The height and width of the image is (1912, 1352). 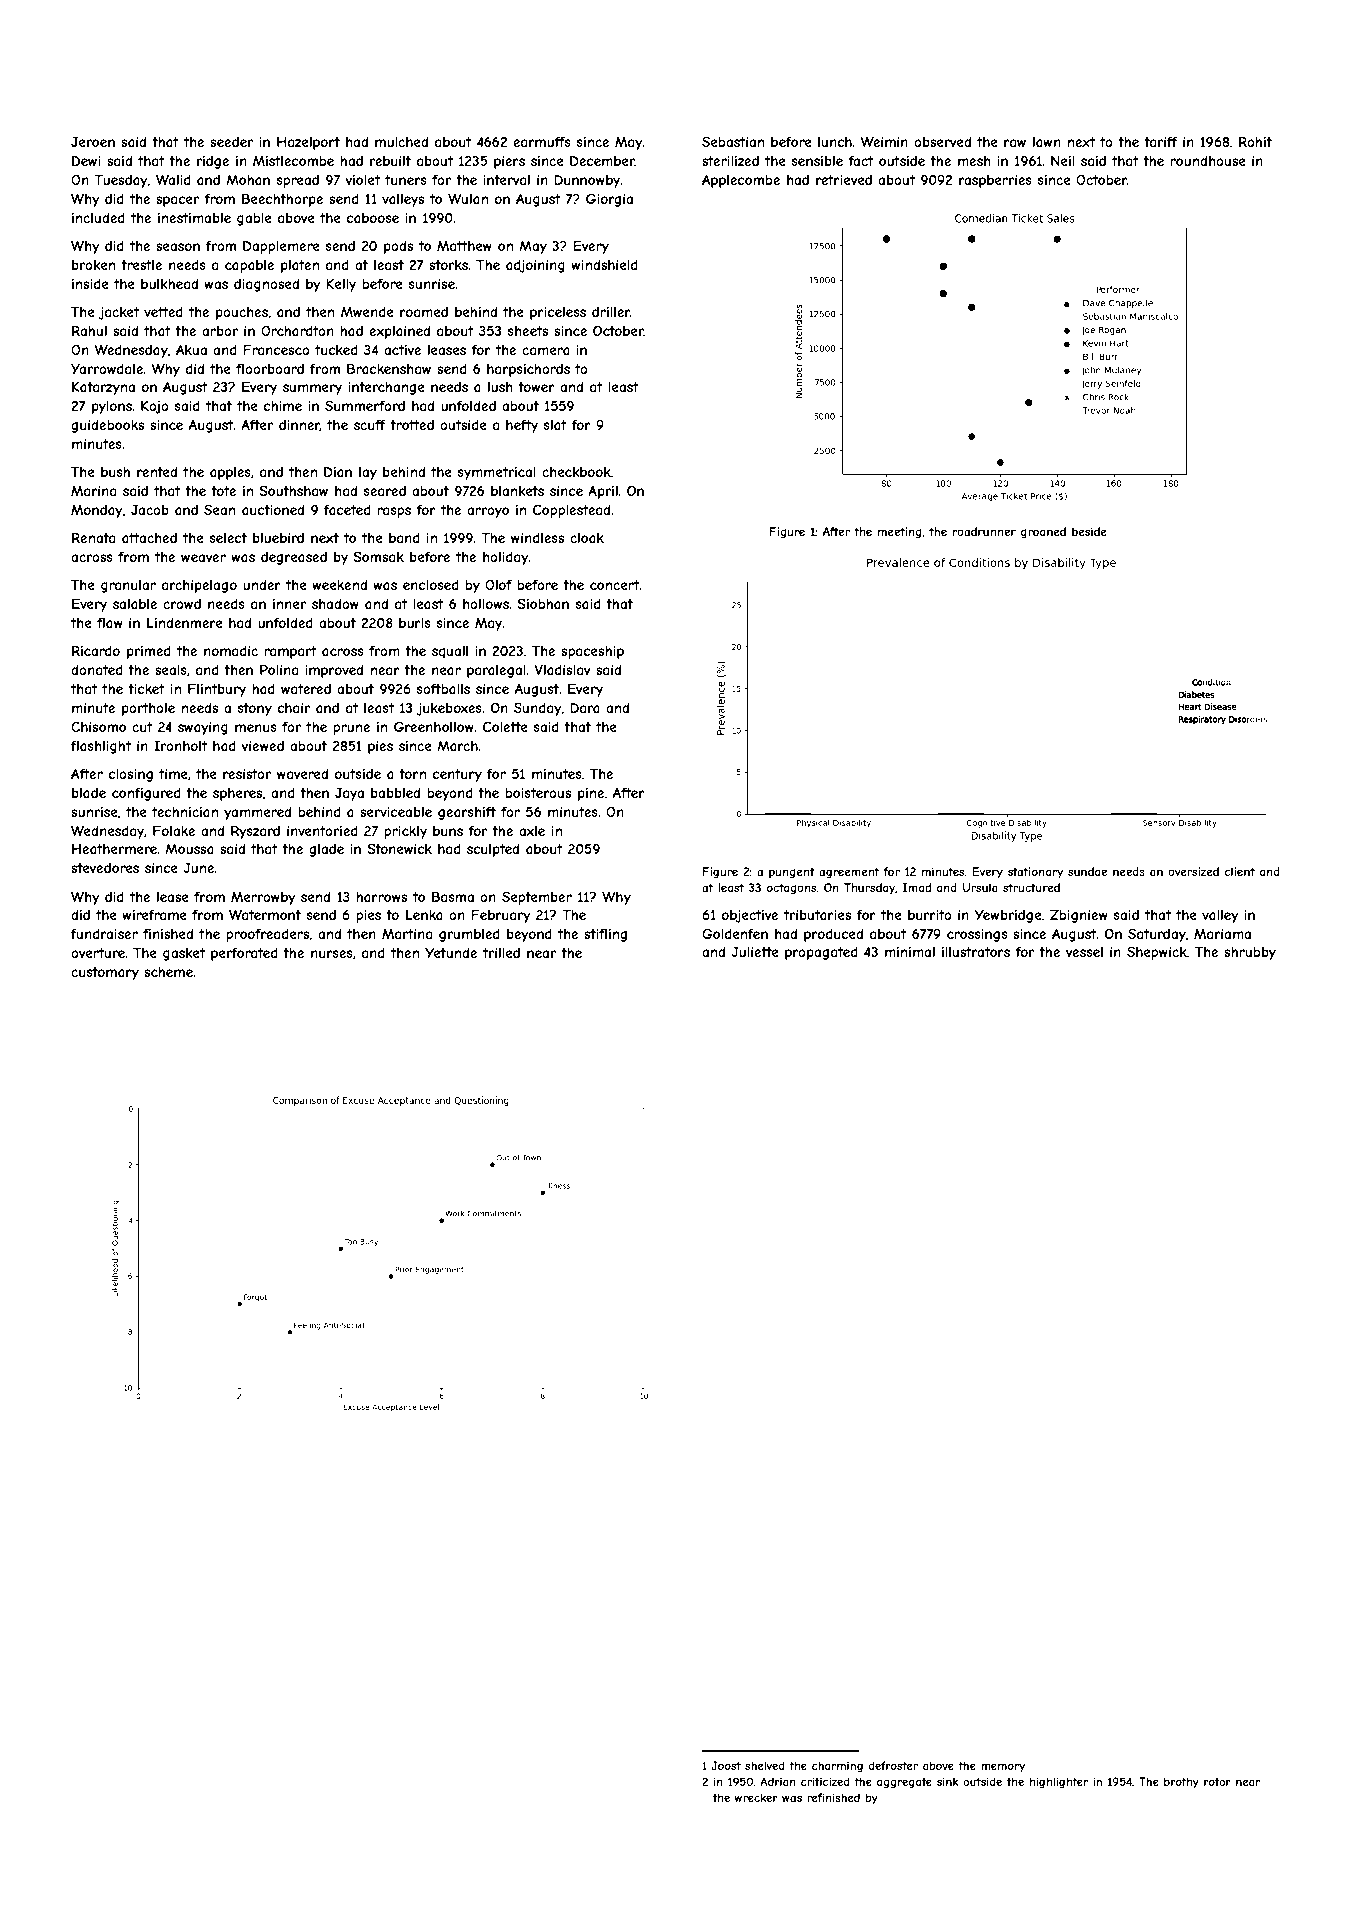 What do you see at coordinates (1089, 531) in the image?
I see `beside` at bounding box center [1089, 531].
